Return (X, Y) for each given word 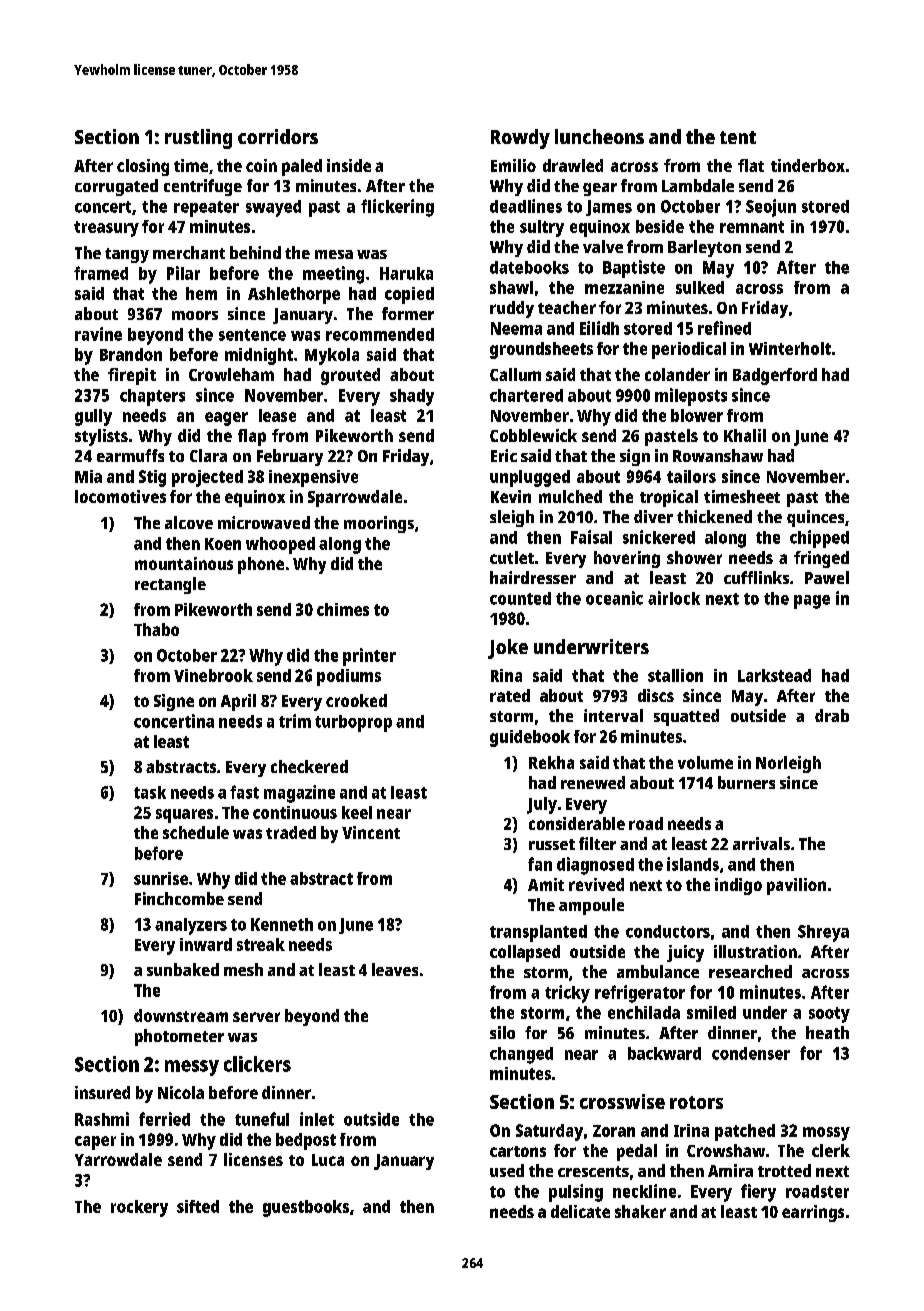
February (290, 457)
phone (261, 565)
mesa (334, 254)
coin (261, 165)
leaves (395, 969)
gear (600, 189)
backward (664, 1053)
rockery (139, 1208)
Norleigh (788, 764)
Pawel (827, 577)
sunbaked (183, 969)
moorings (379, 524)
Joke (508, 649)
